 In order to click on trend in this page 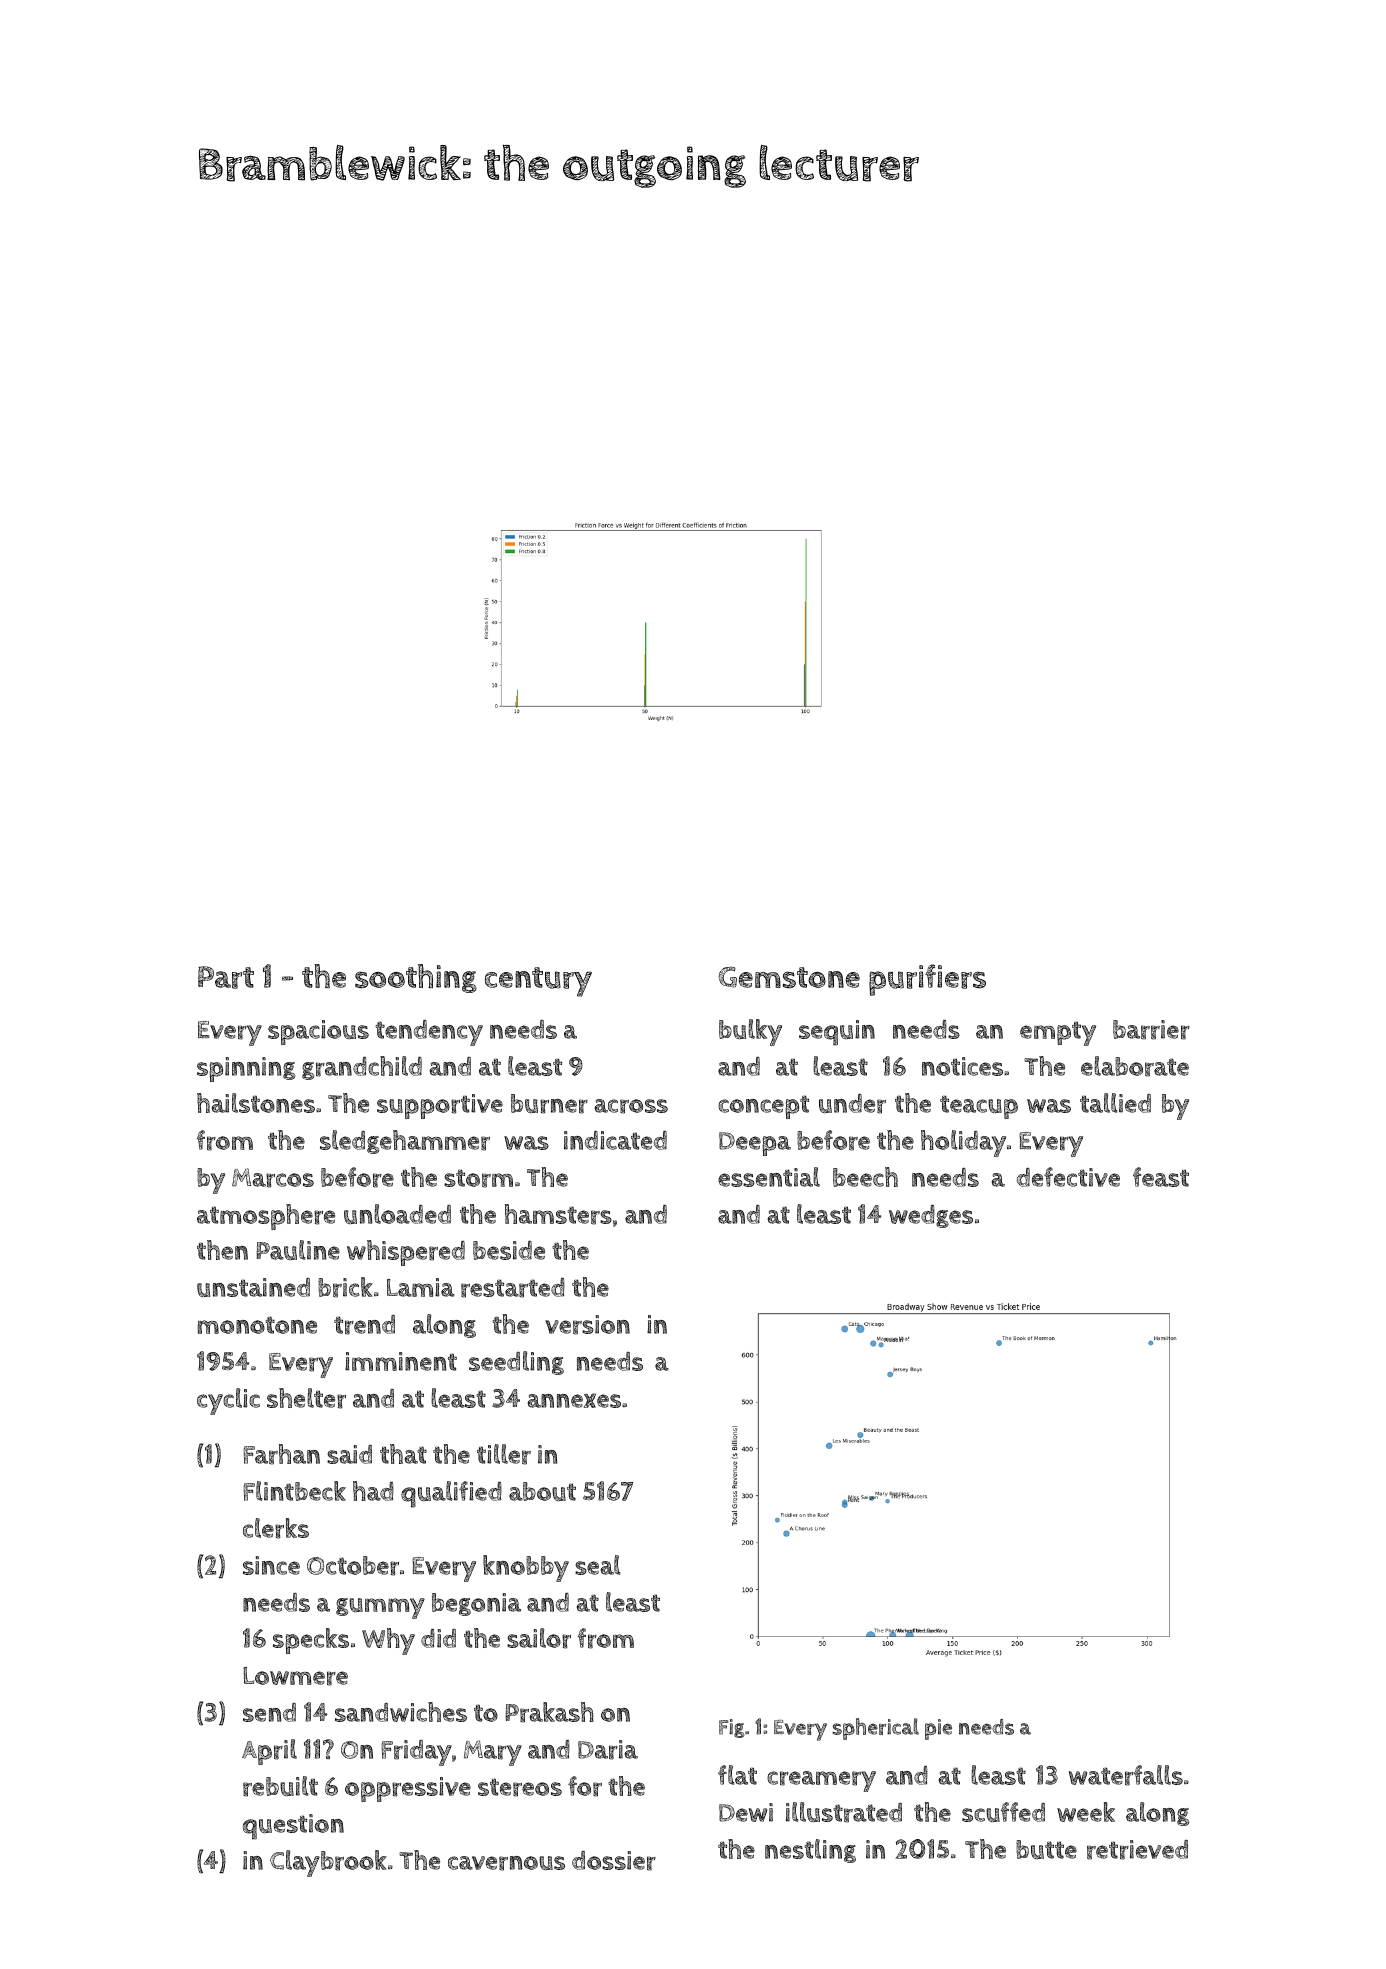, I will do `click(364, 1325)`.
